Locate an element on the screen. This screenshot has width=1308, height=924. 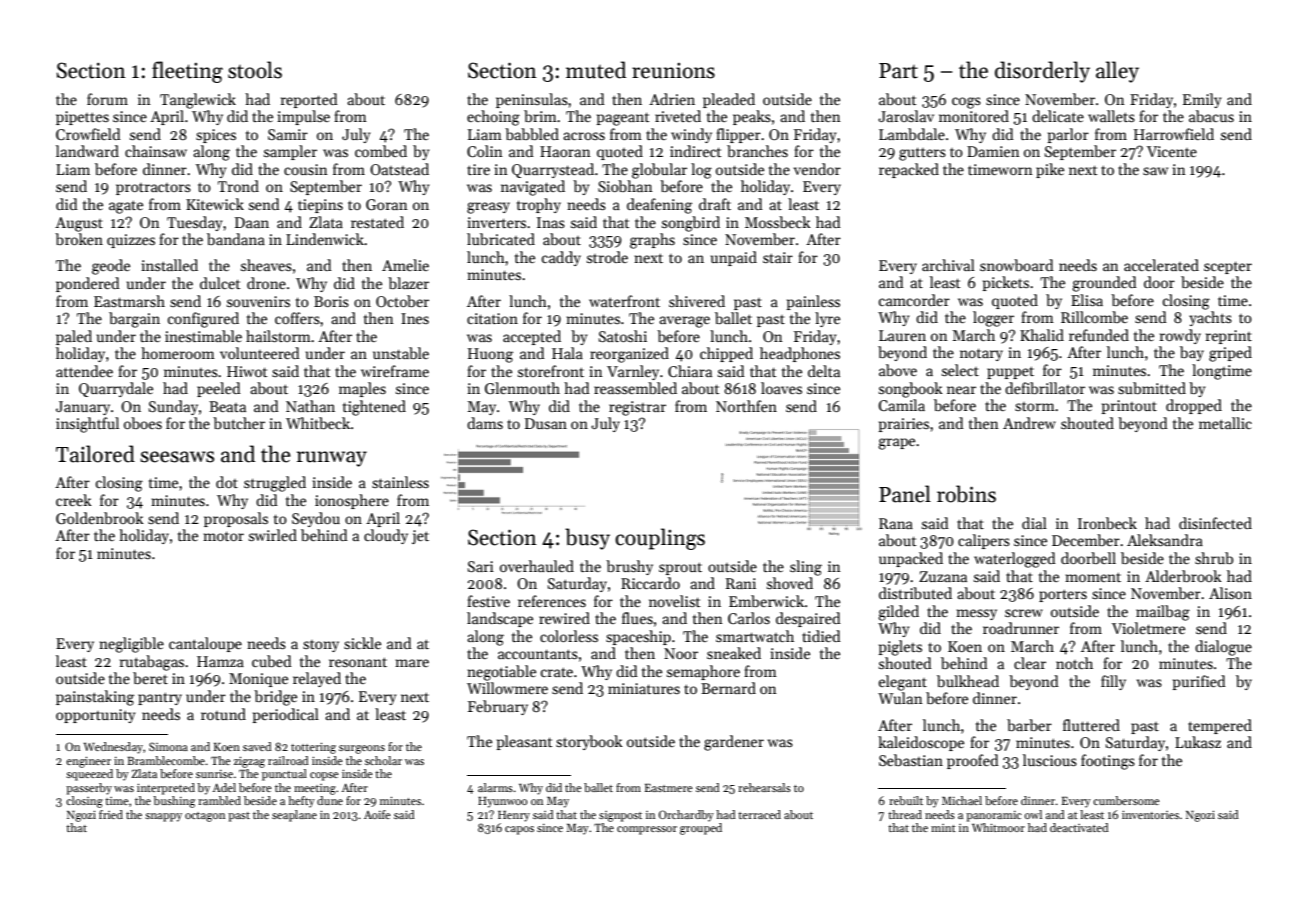
calipers is located at coordinates (984, 541).
